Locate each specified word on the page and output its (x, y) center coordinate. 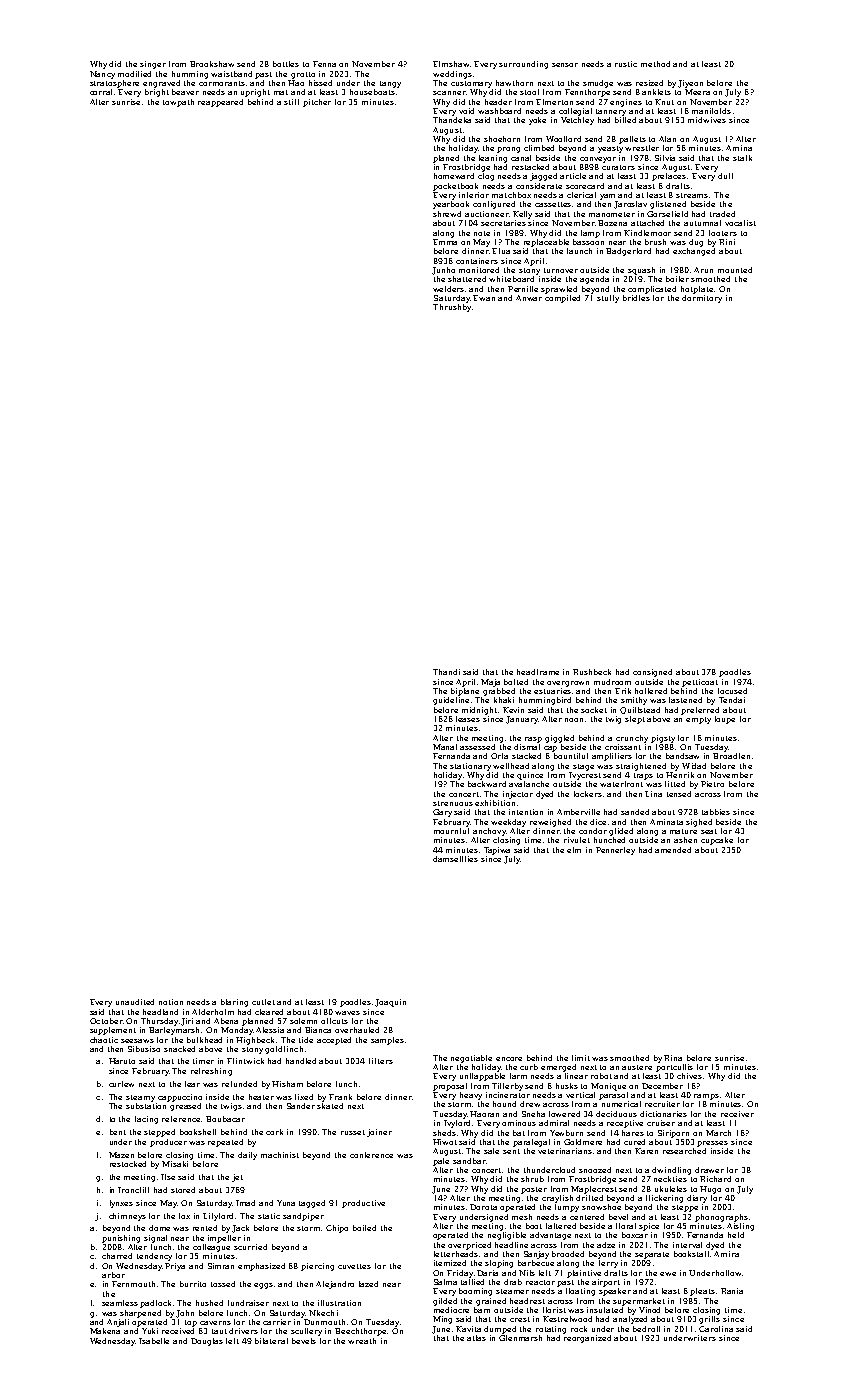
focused (732, 691)
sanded (635, 812)
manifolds (711, 111)
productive (363, 1204)
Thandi (446, 672)
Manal (445, 747)
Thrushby (452, 308)
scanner (449, 93)
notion (171, 1002)
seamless (120, 1303)
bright (157, 93)
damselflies (455, 859)
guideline (451, 701)
